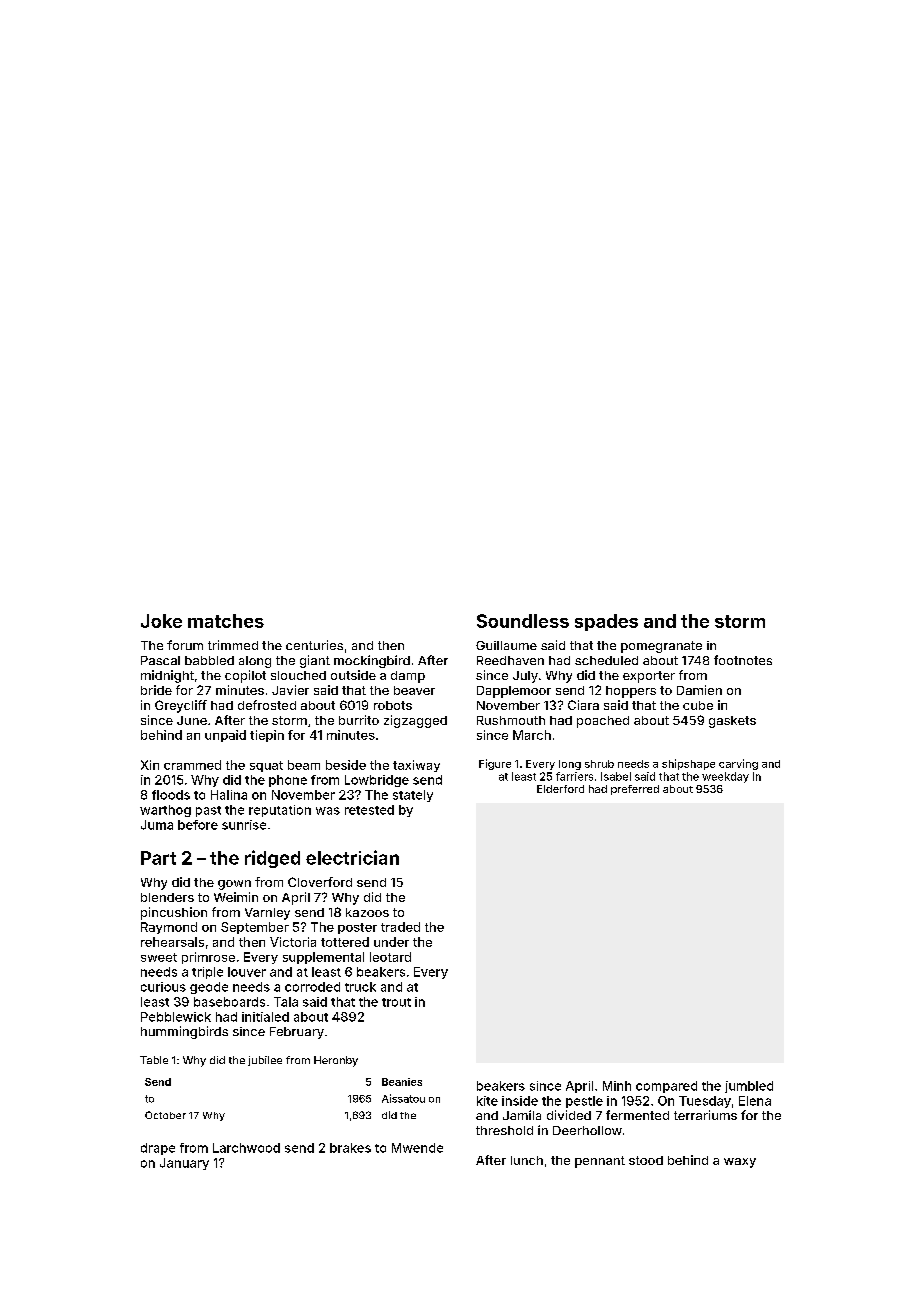 Image resolution: width=924 pixels, height=1314 pixels. Describe the element at coordinates (352, 857) in the screenshot. I see `electrician` at that location.
